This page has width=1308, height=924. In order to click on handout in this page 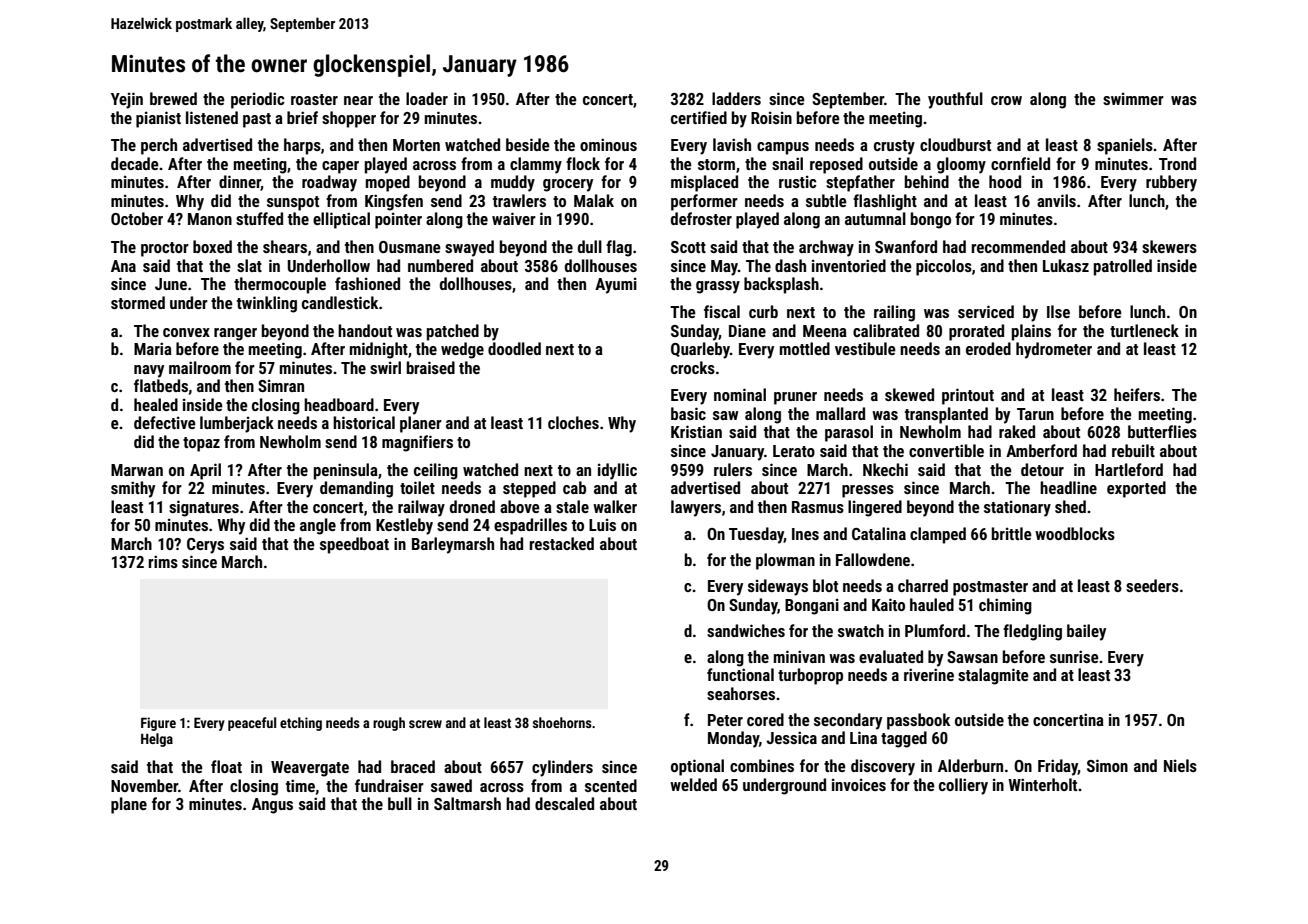, I will do `click(365, 330)`.
